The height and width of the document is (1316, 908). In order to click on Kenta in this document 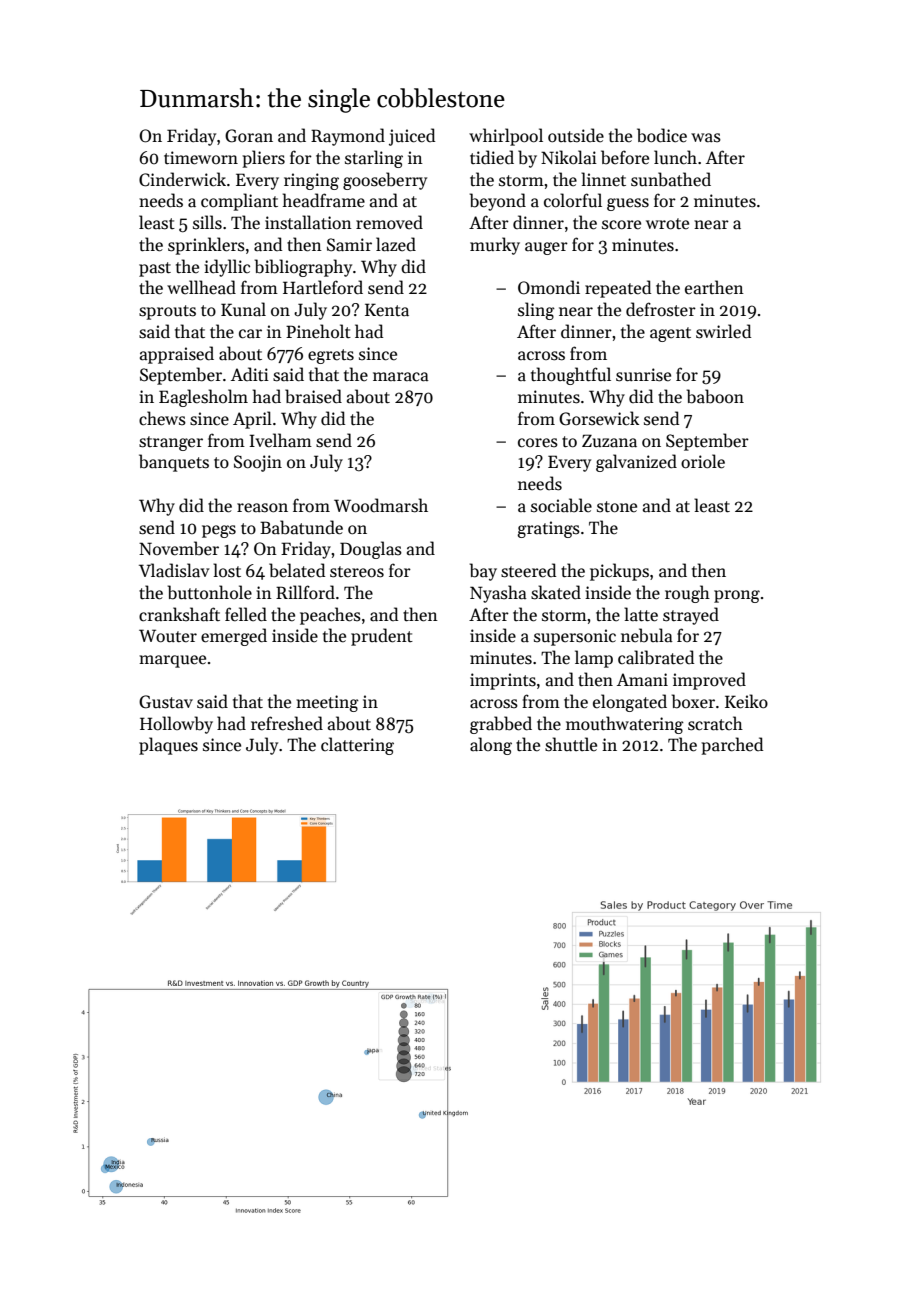, I will do `click(387, 310)`.
